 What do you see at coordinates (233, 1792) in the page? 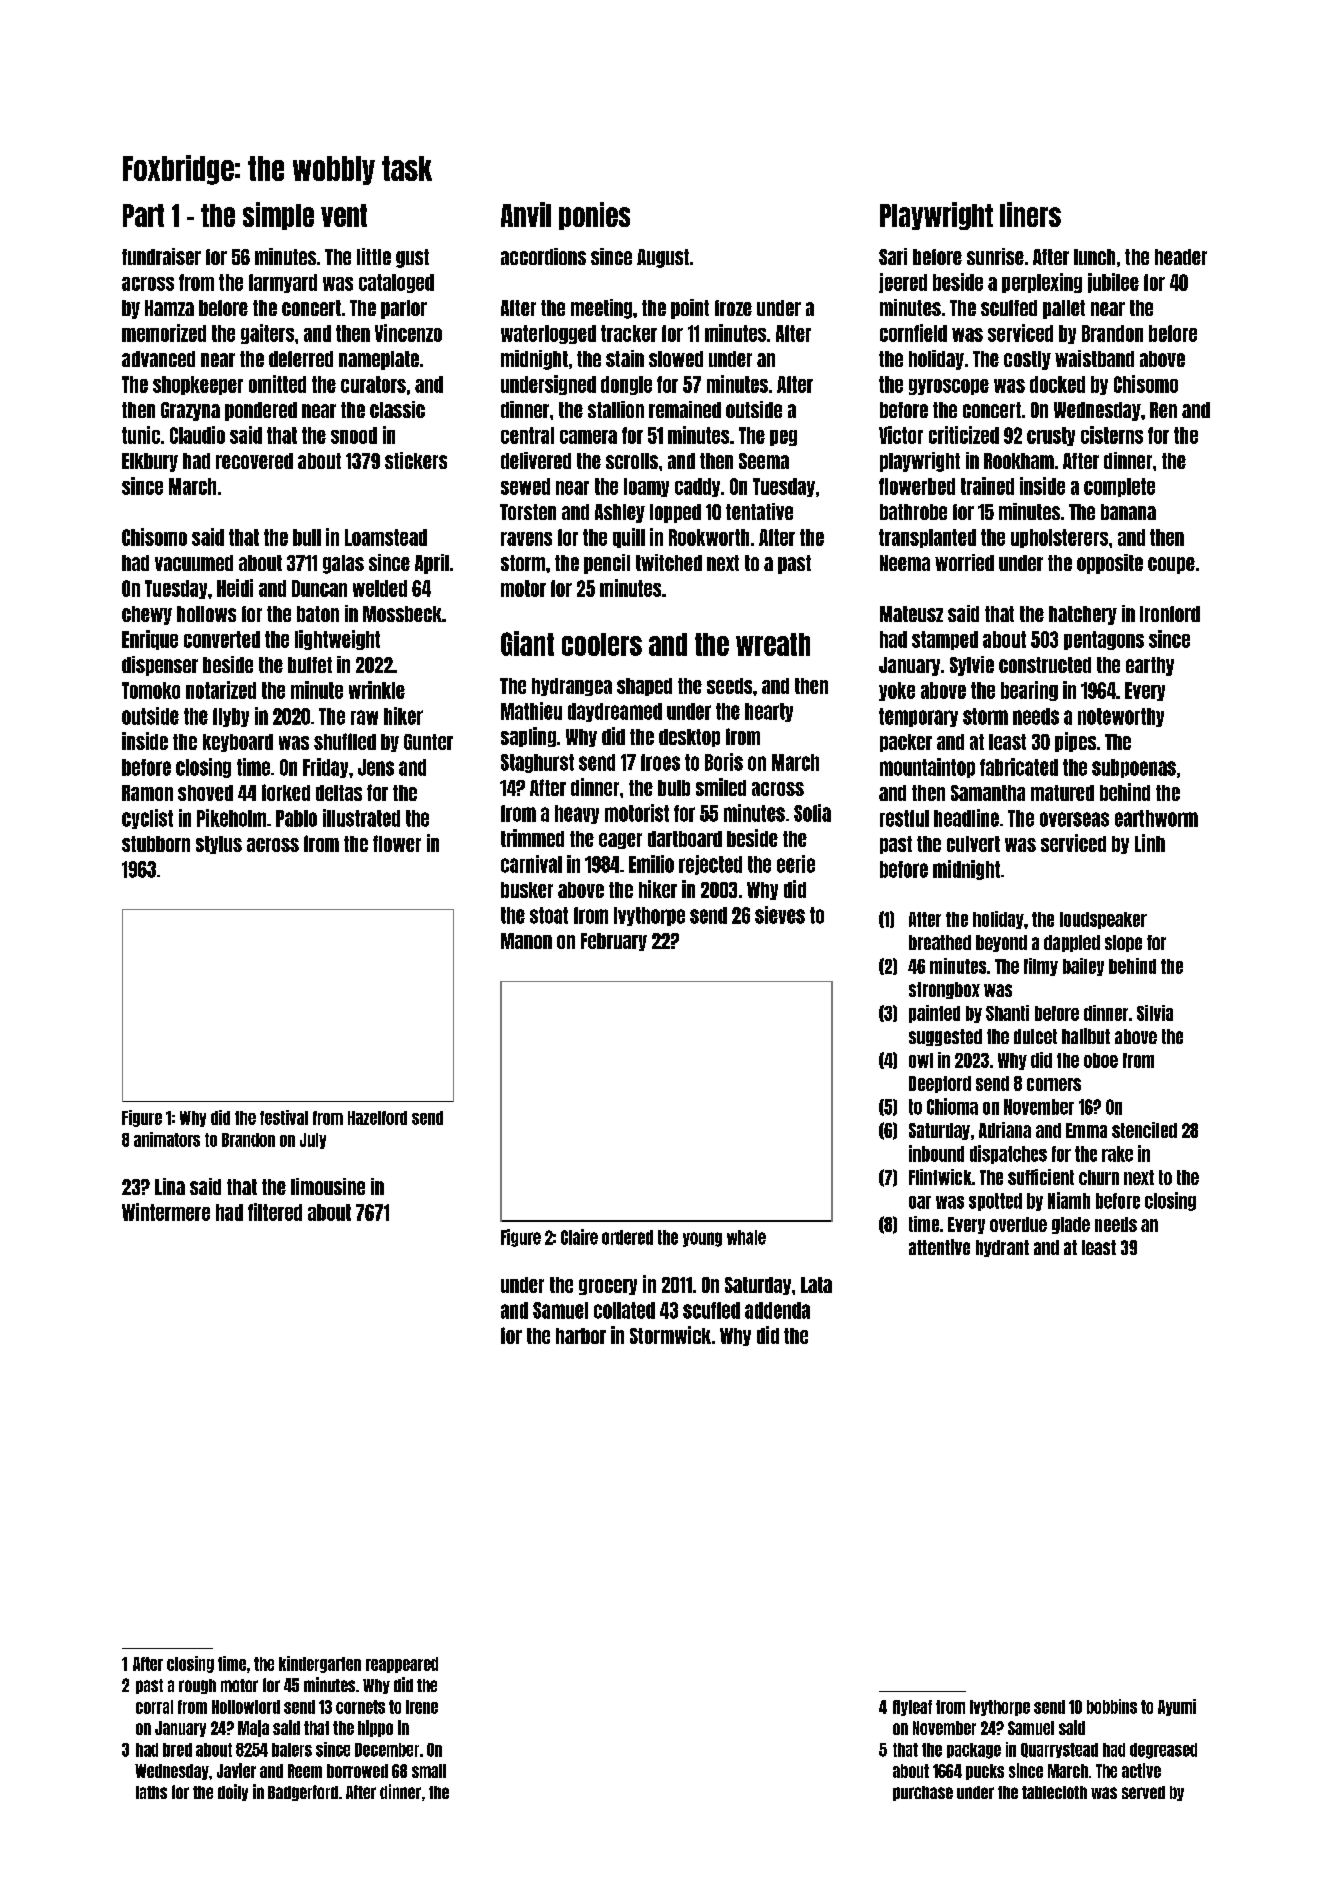
I see `doily` at bounding box center [233, 1792].
